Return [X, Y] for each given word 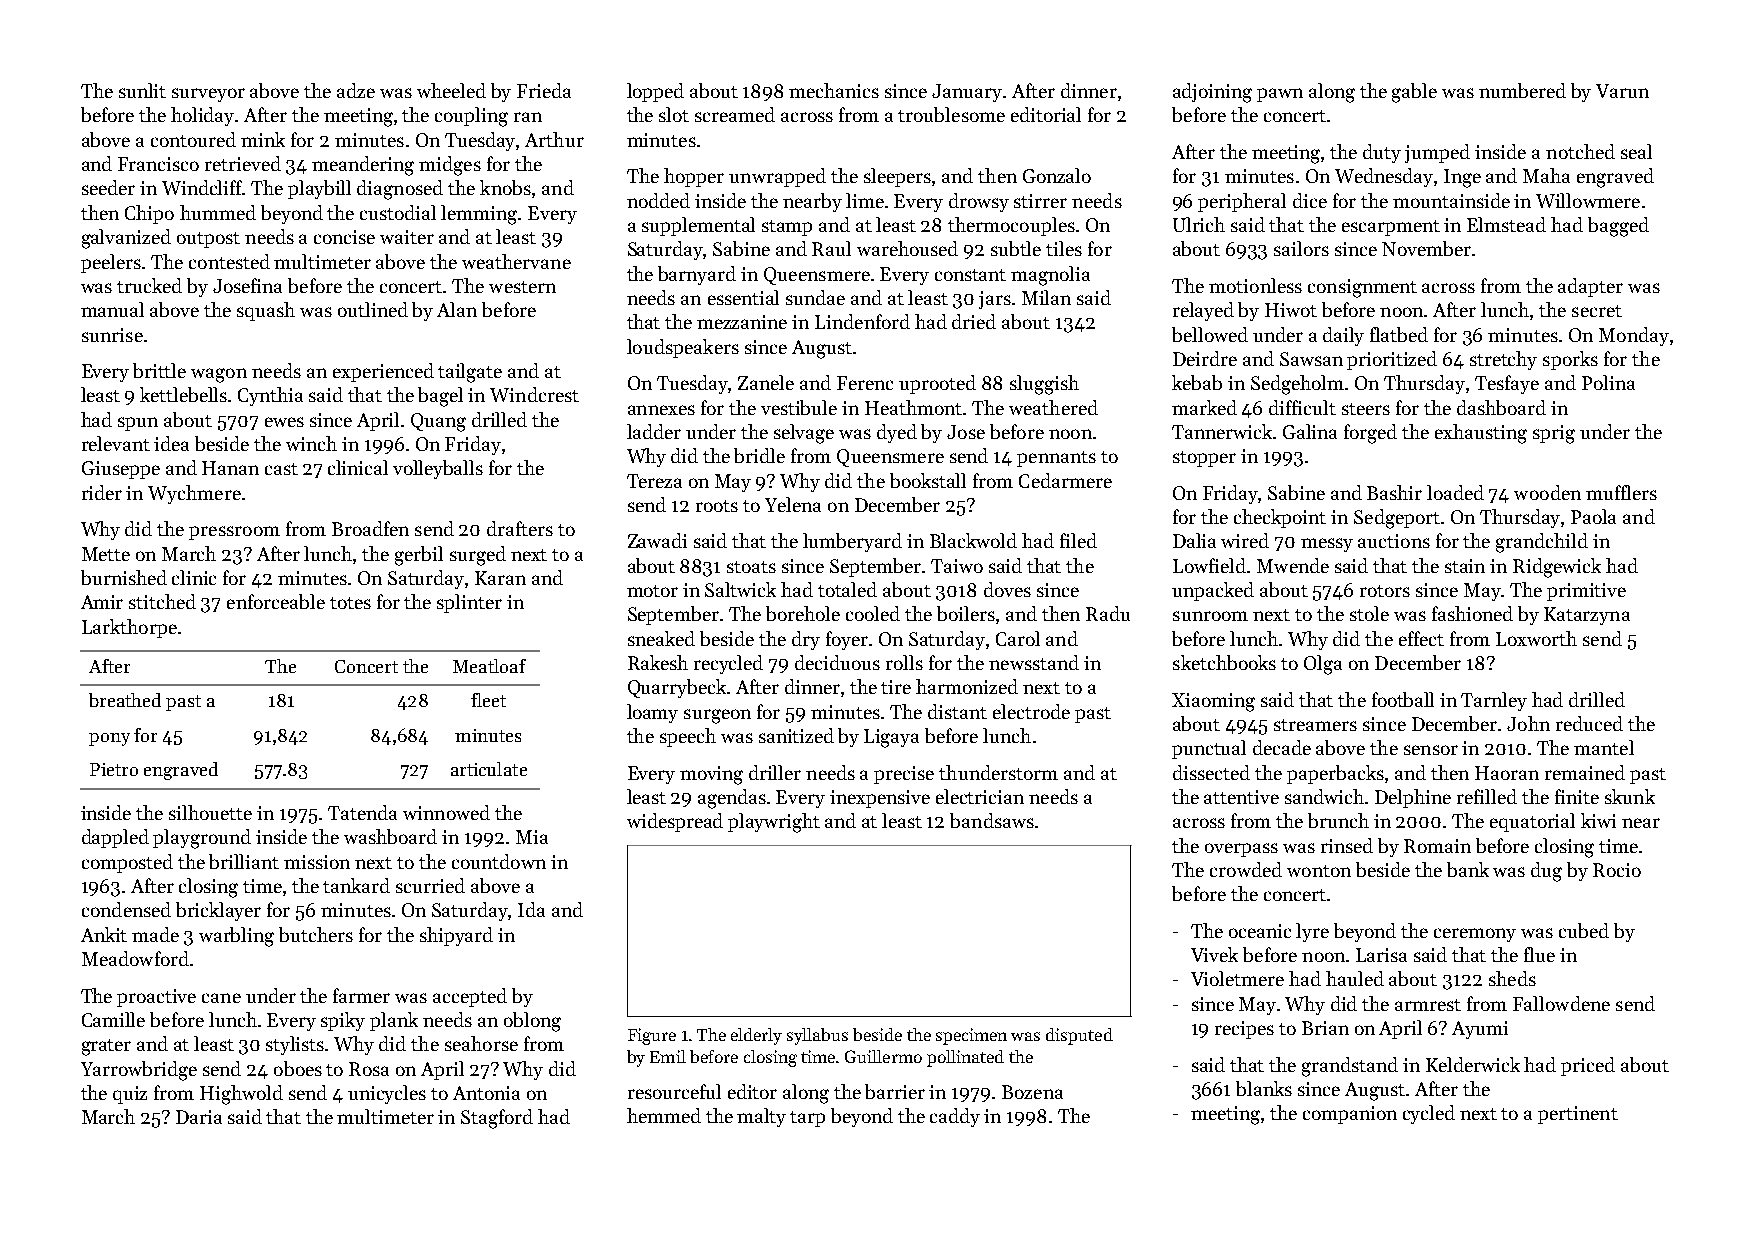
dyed [897, 433]
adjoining [1212, 93]
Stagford [497, 1119]
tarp [807, 1119]
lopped [655, 92]
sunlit [142, 90]
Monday [1634, 336]
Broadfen [370, 528]
